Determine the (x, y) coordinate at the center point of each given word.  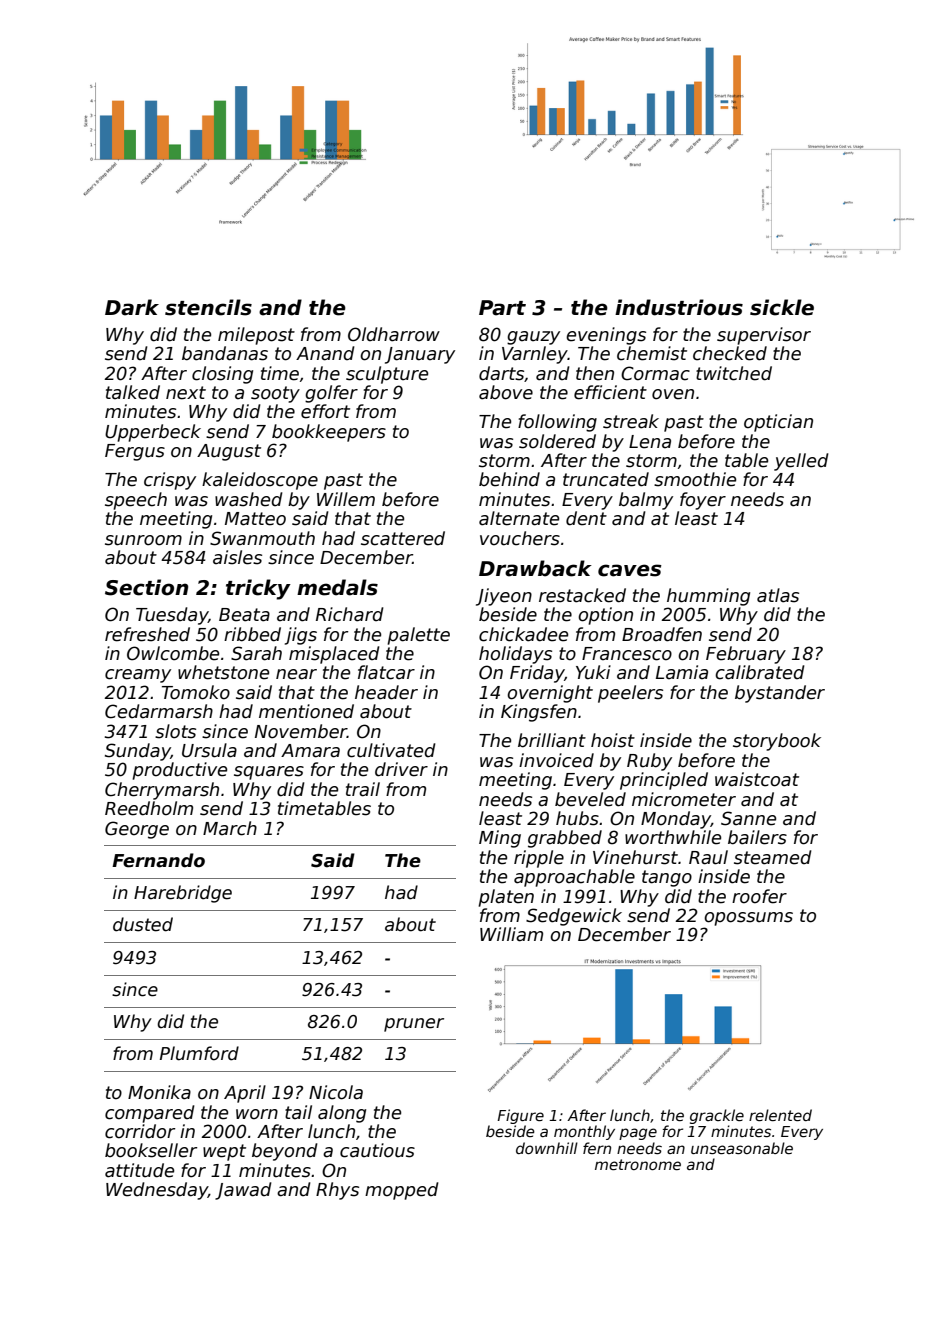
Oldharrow (394, 334)
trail (363, 789)
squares (269, 773)
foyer (703, 501)
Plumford (199, 1053)
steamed (773, 857)
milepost (256, 336)
